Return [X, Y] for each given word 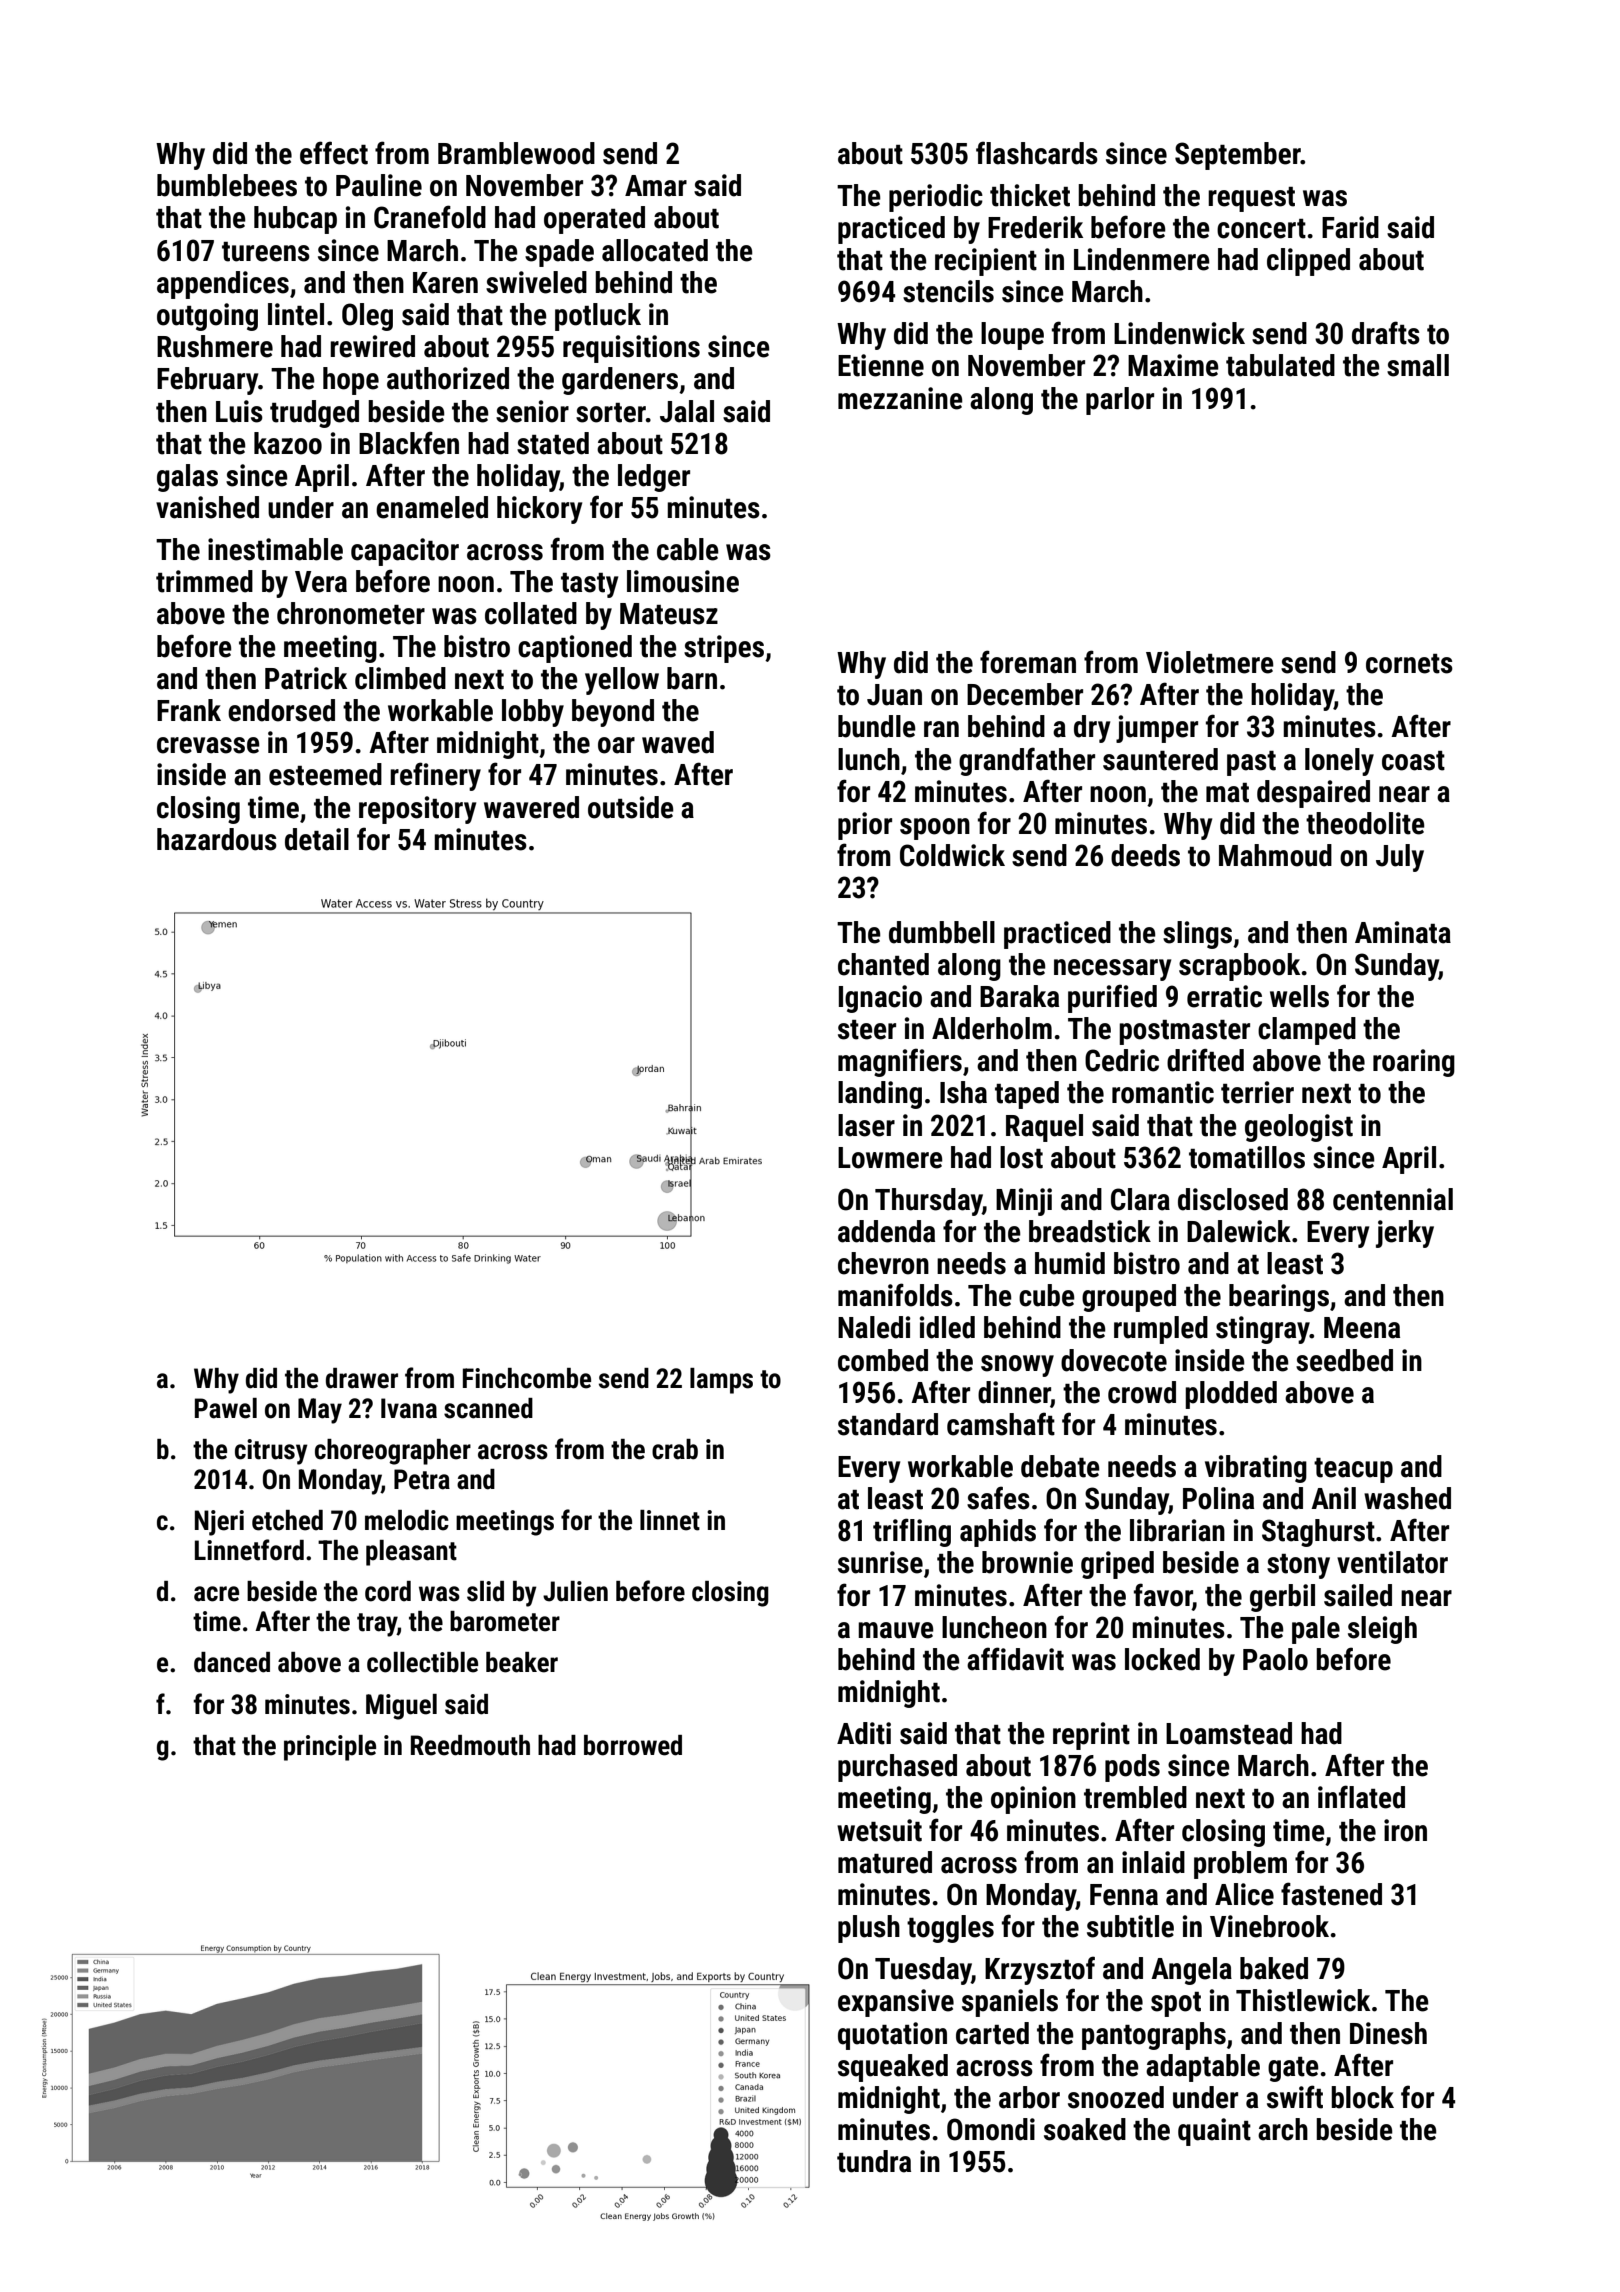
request [1251, 199]
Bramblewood [516, 153]
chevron [883, 1263]
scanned [488, 1408]
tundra [874, 2161]
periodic [936, 198]
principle [330, 1748]
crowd [1142, 1392]
